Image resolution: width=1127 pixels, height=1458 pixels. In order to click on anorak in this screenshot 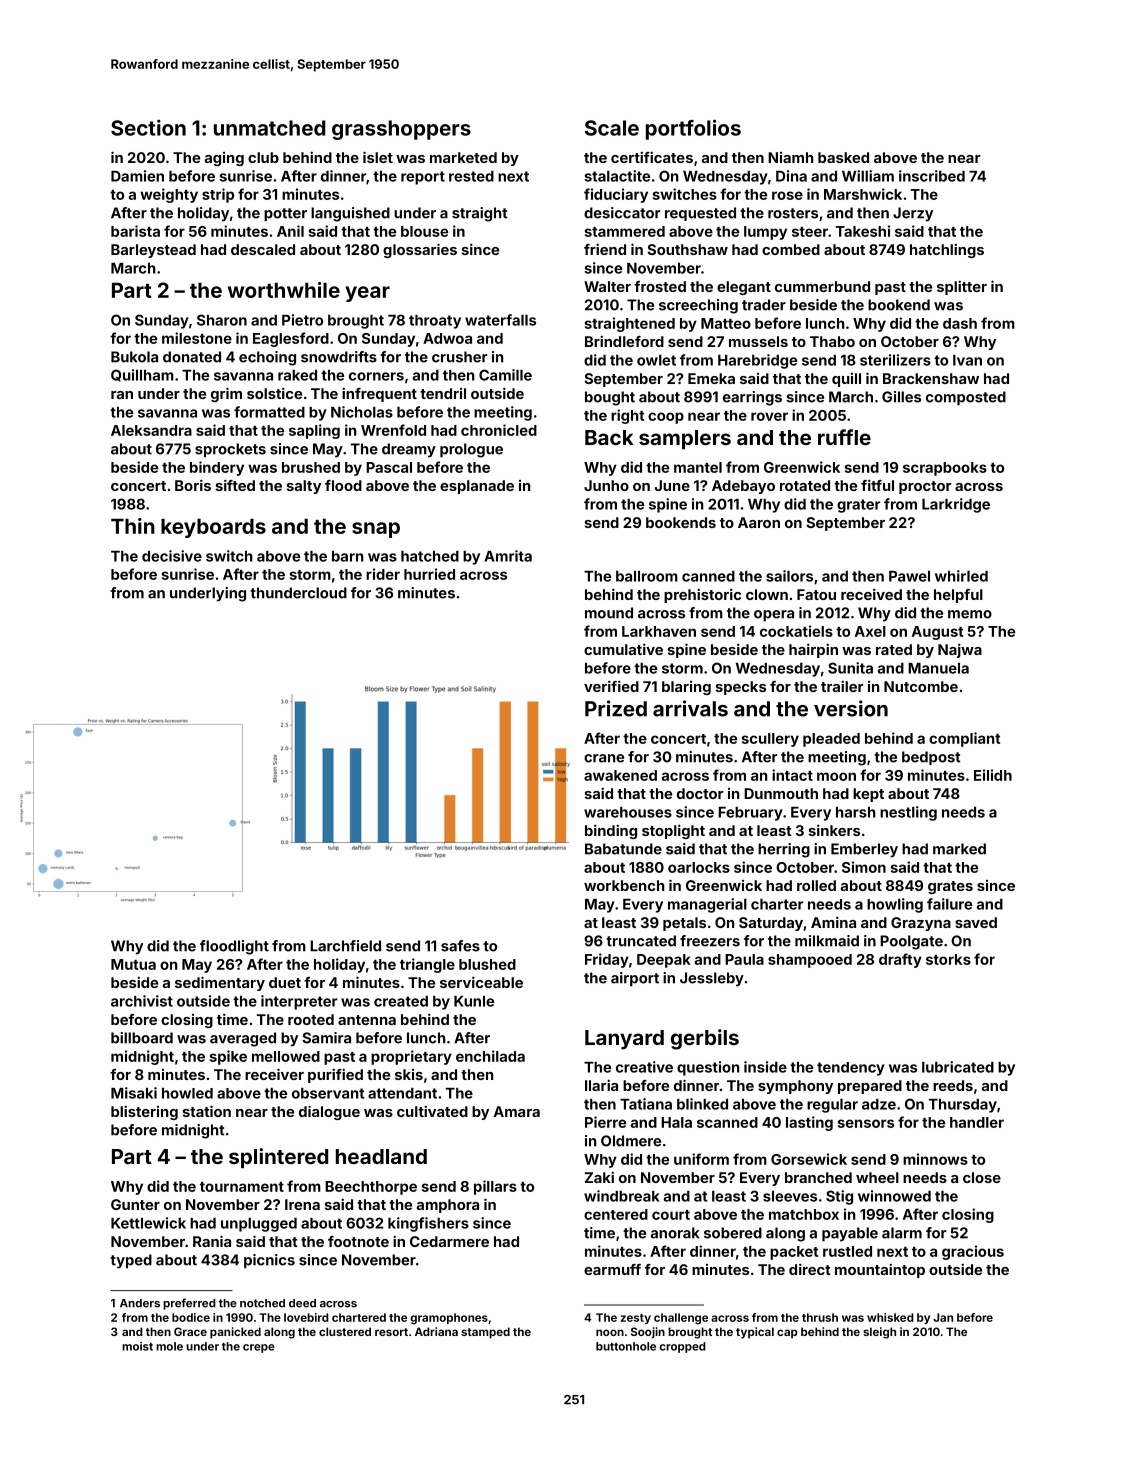, I will do `click(675, 1233)`.
